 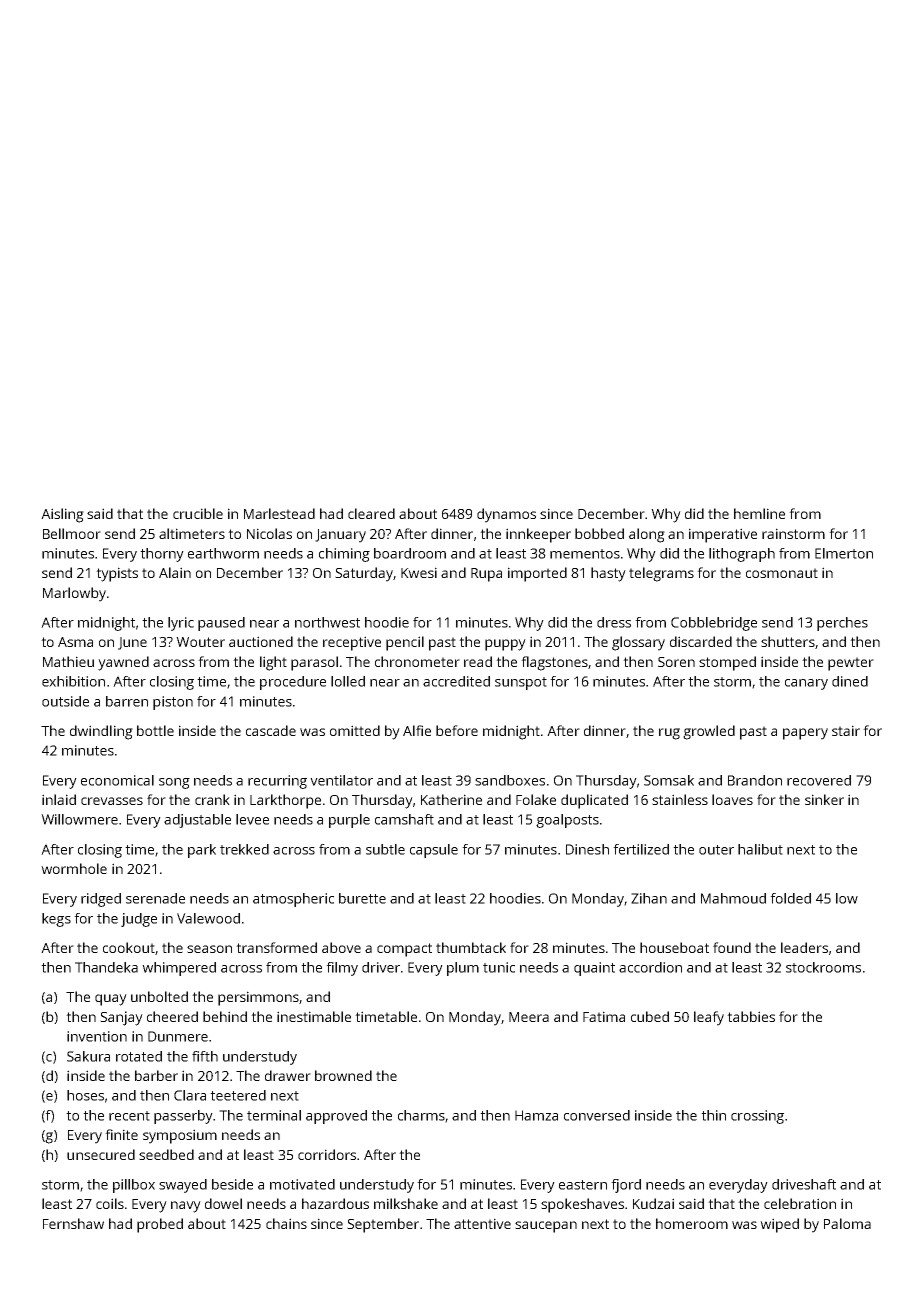 What do you see at coordinates (419, 572) in the page?
I see `Kwesi` at bounding box center [419, 572].
